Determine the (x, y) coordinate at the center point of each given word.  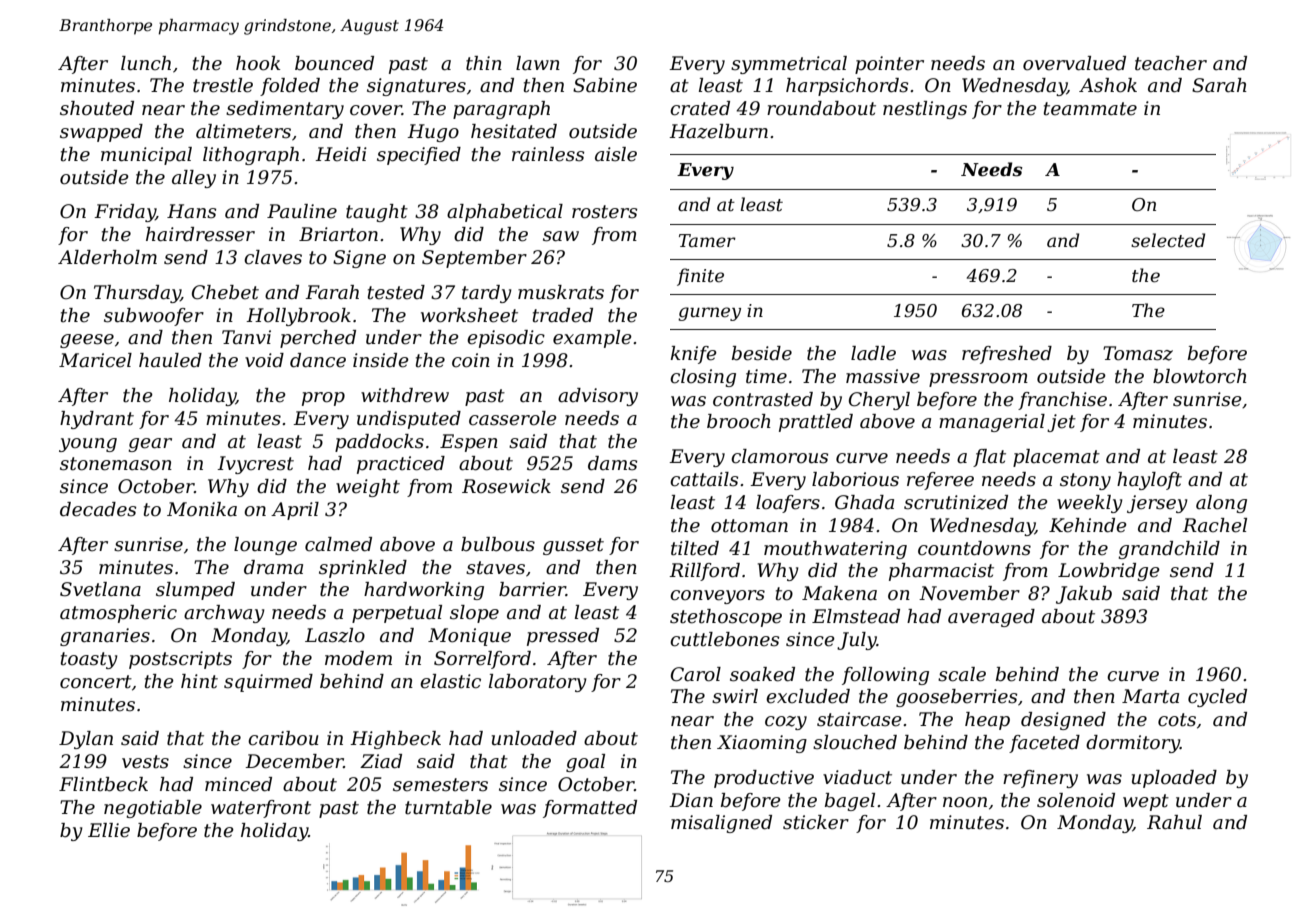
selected (1168, 240)
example (592, 339)
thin (484, 63)
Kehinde (1088, 525)
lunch (146, 63)
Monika (202, 509)
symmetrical (789, 65)
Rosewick (506, 486)
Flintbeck (103, 784)
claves (273, 257)
